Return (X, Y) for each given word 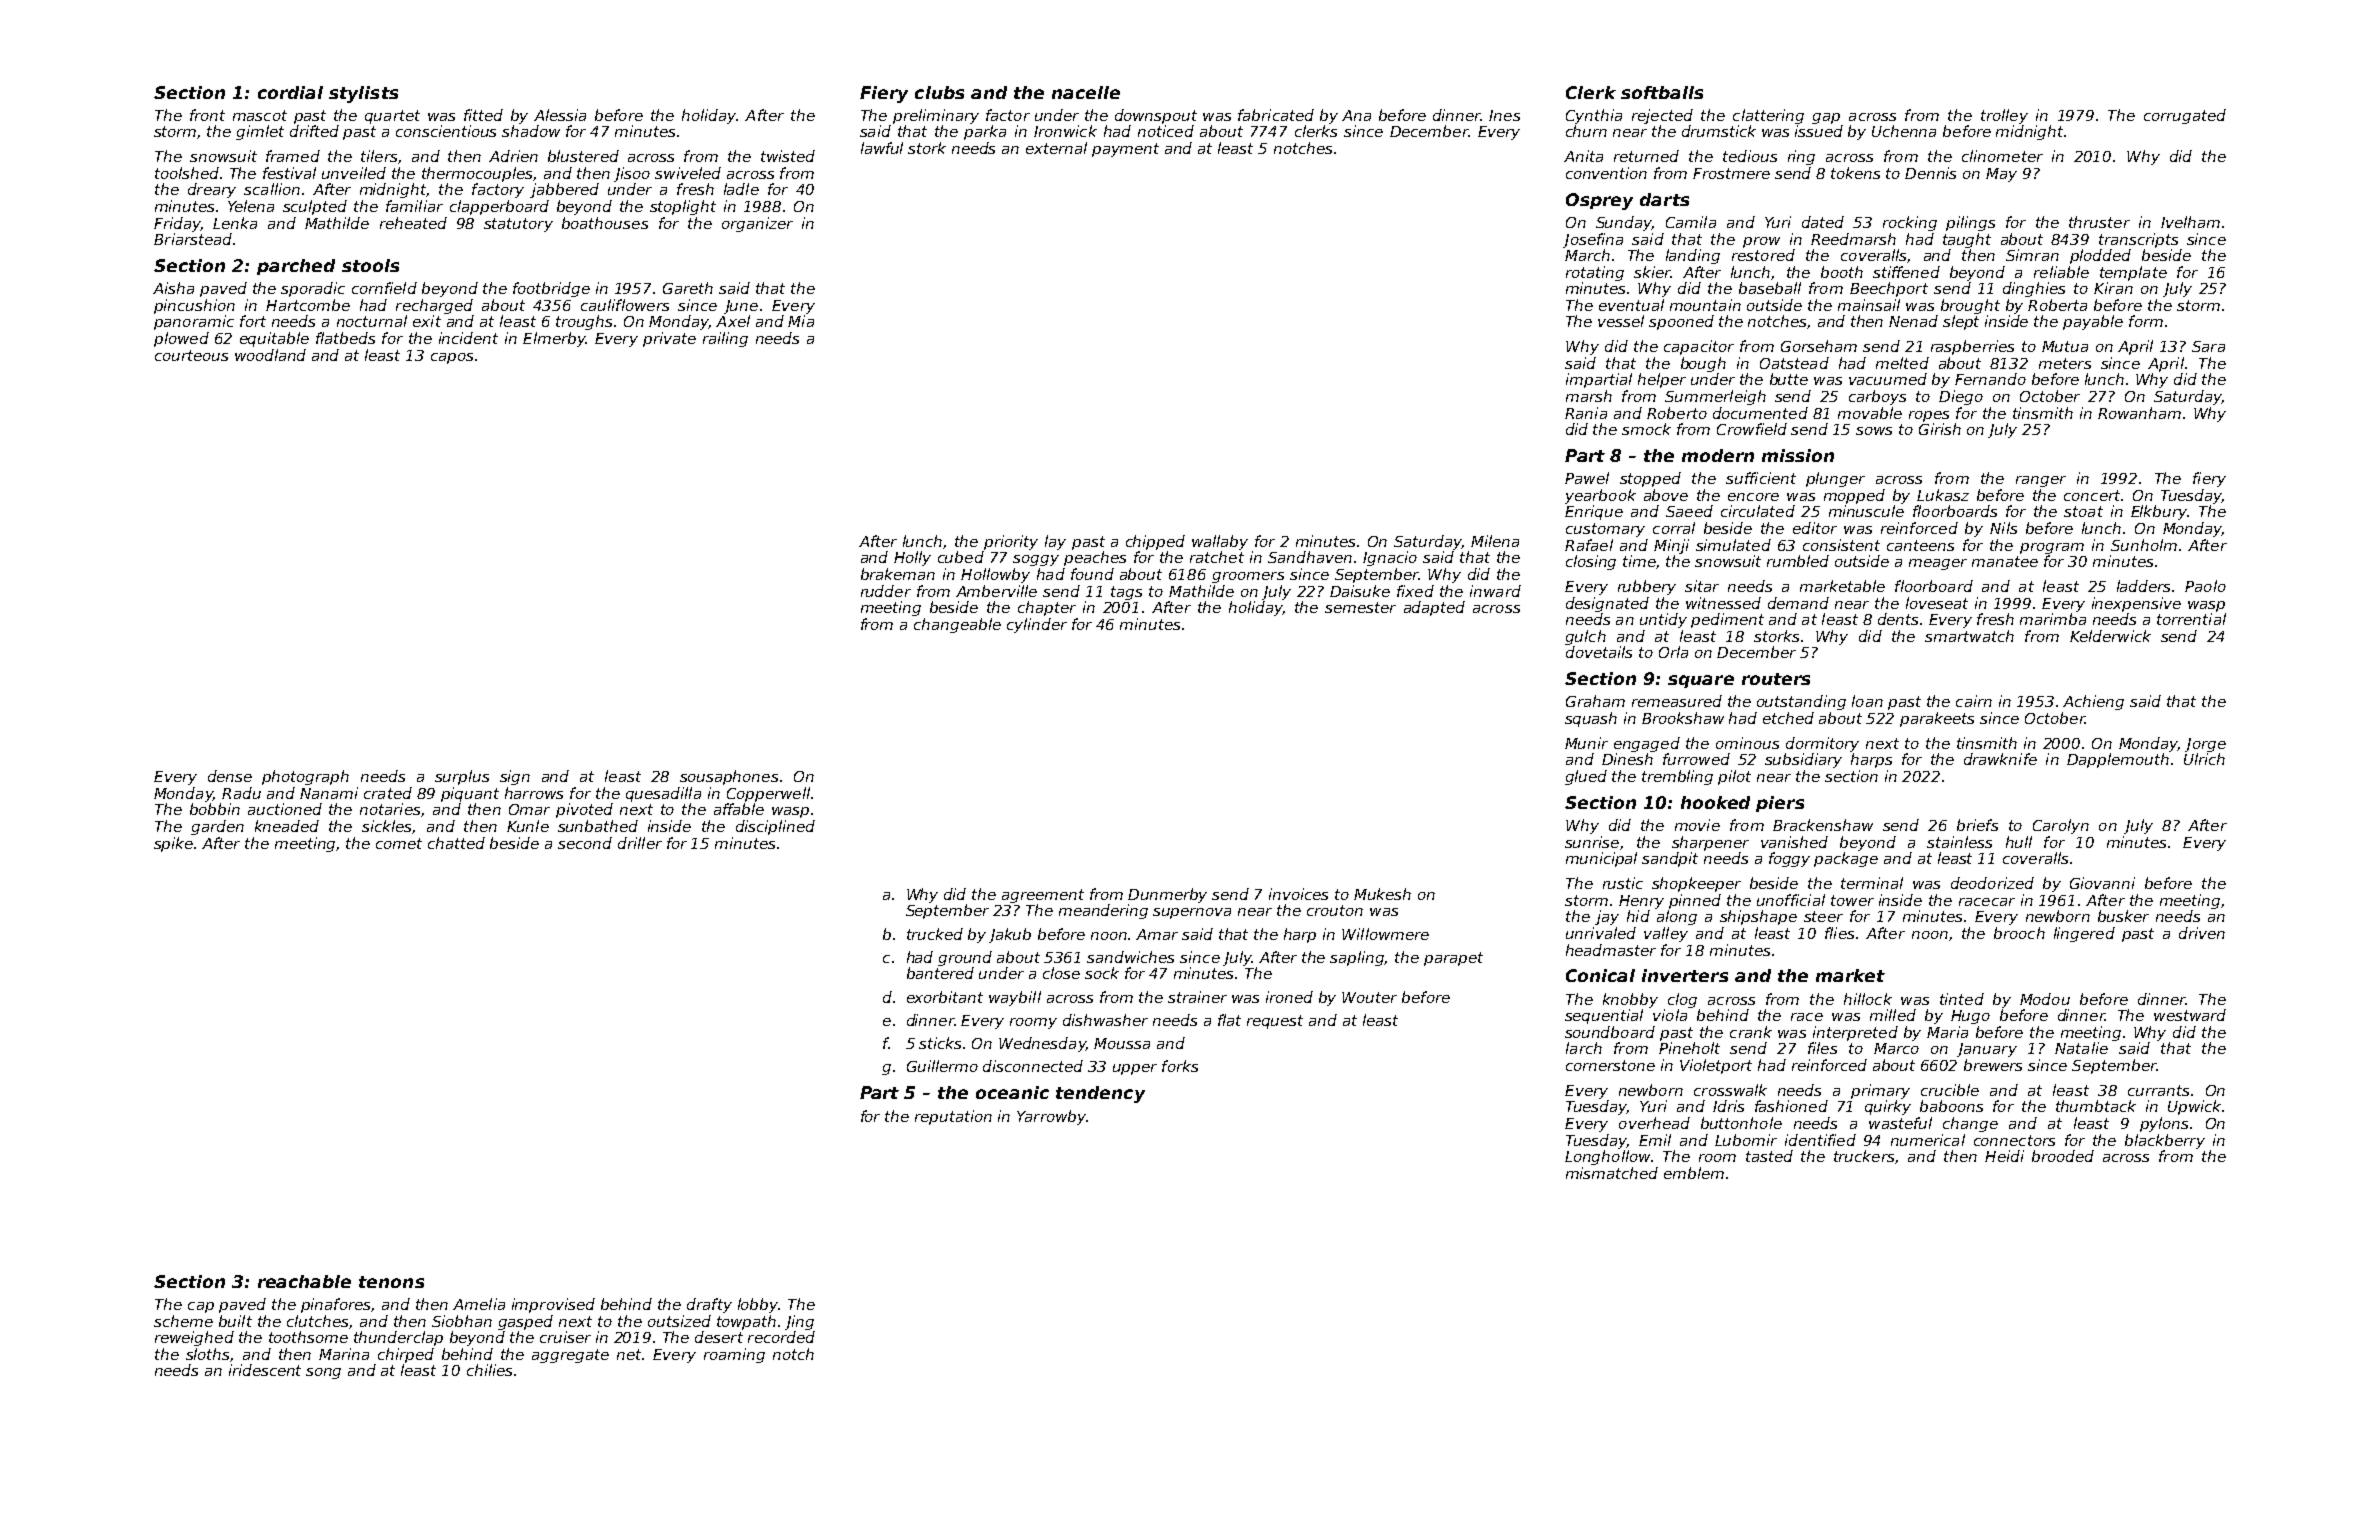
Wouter (1369, 997)
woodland (270, 355)
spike (173, 844)
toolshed (187, 173)
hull (2019, 842)
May (2001, 175)
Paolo (2205, 586)
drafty (709, 1305)
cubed (961, 557)
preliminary (936, 116)
